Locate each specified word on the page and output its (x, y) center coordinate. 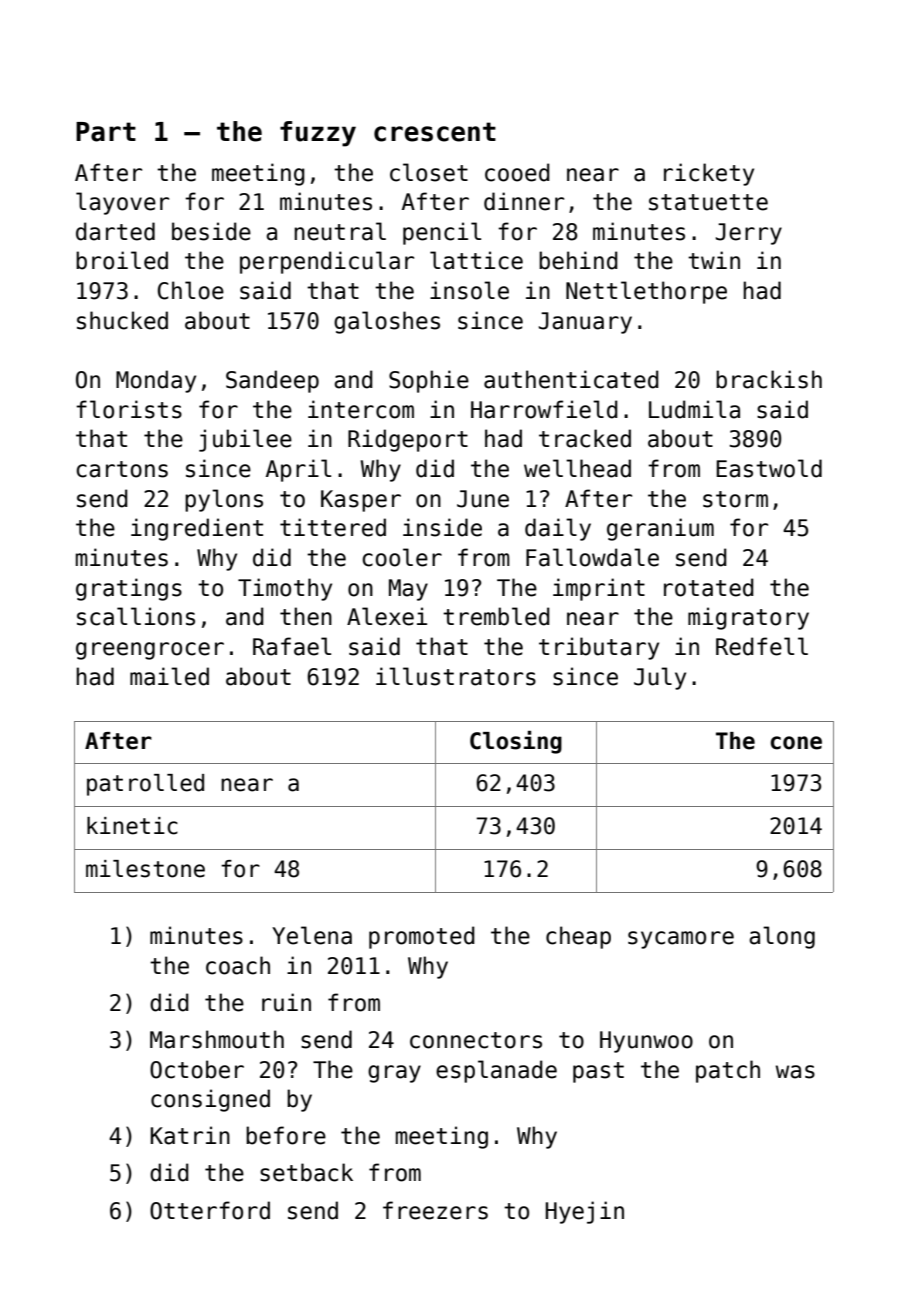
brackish (769, 379)
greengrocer (150, 651)
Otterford (210, 1210)
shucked (122, 320)
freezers (435, 1210)
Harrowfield (544, 409)
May (408, 590)
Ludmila (694, 409)
